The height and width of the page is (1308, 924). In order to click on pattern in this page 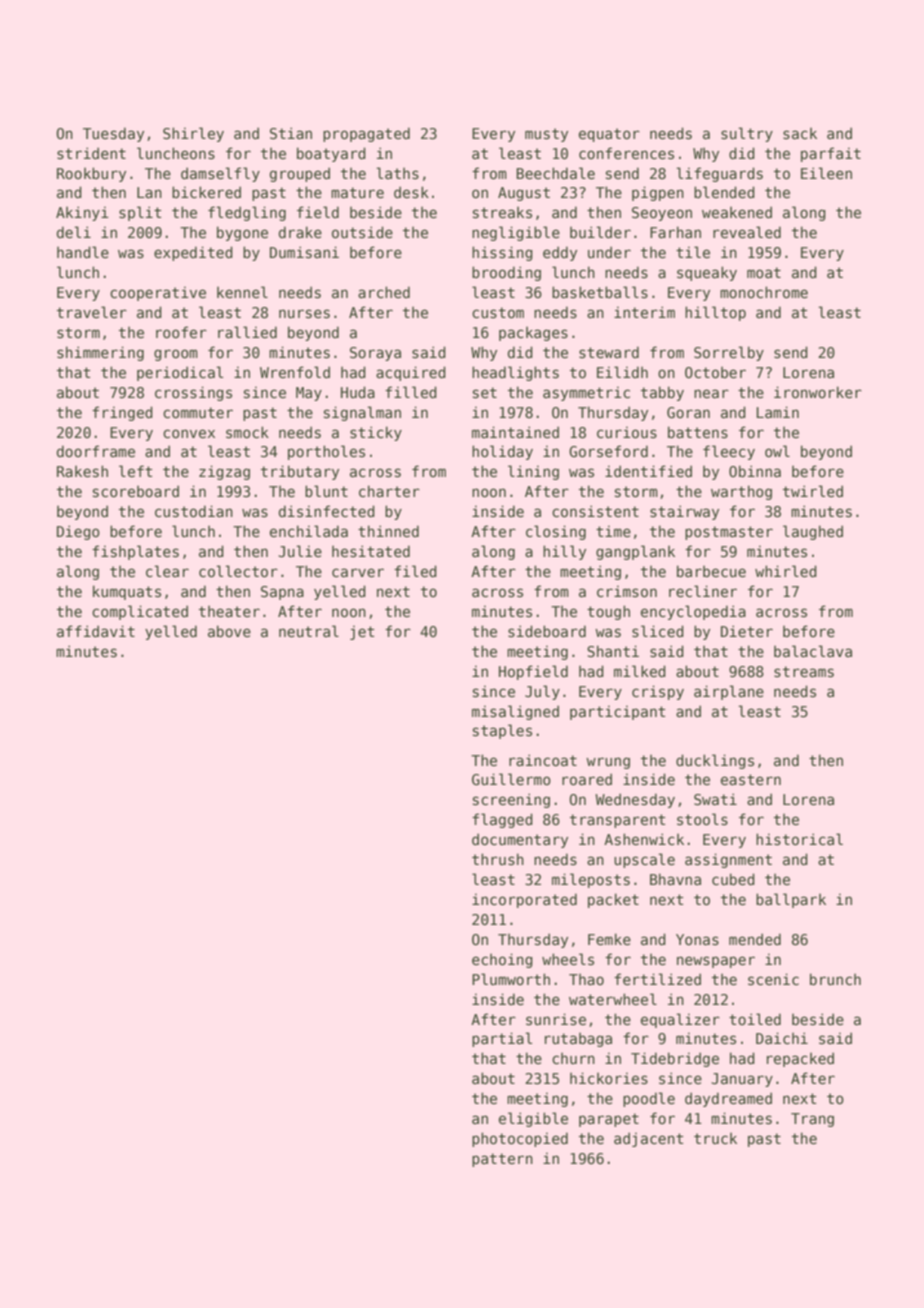, I will do `click(502, 1160)`.
